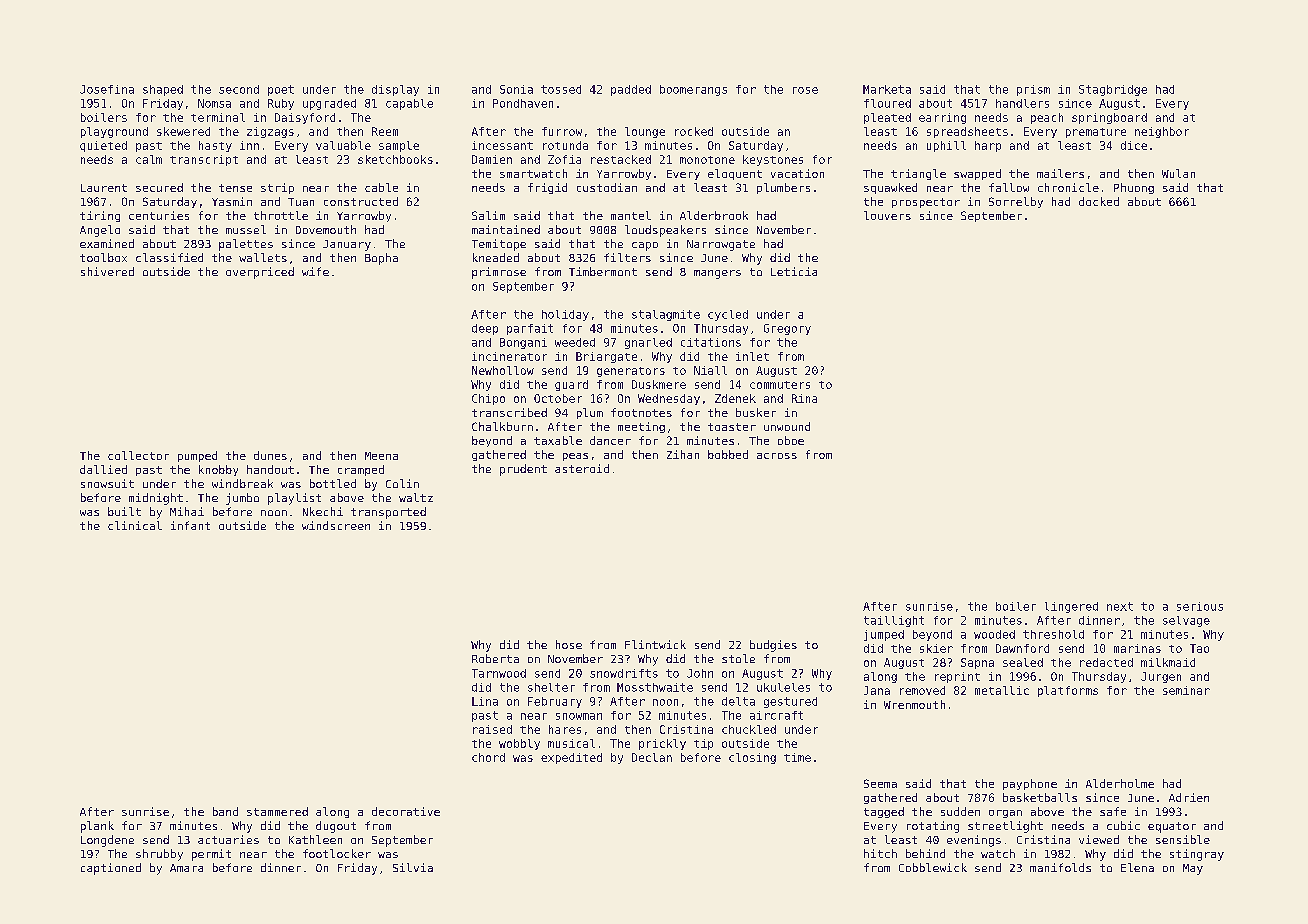  What do you see at coordinates (887, 89) in the screenshot?
I see `Marketa` at bounding box center [887, 89].
